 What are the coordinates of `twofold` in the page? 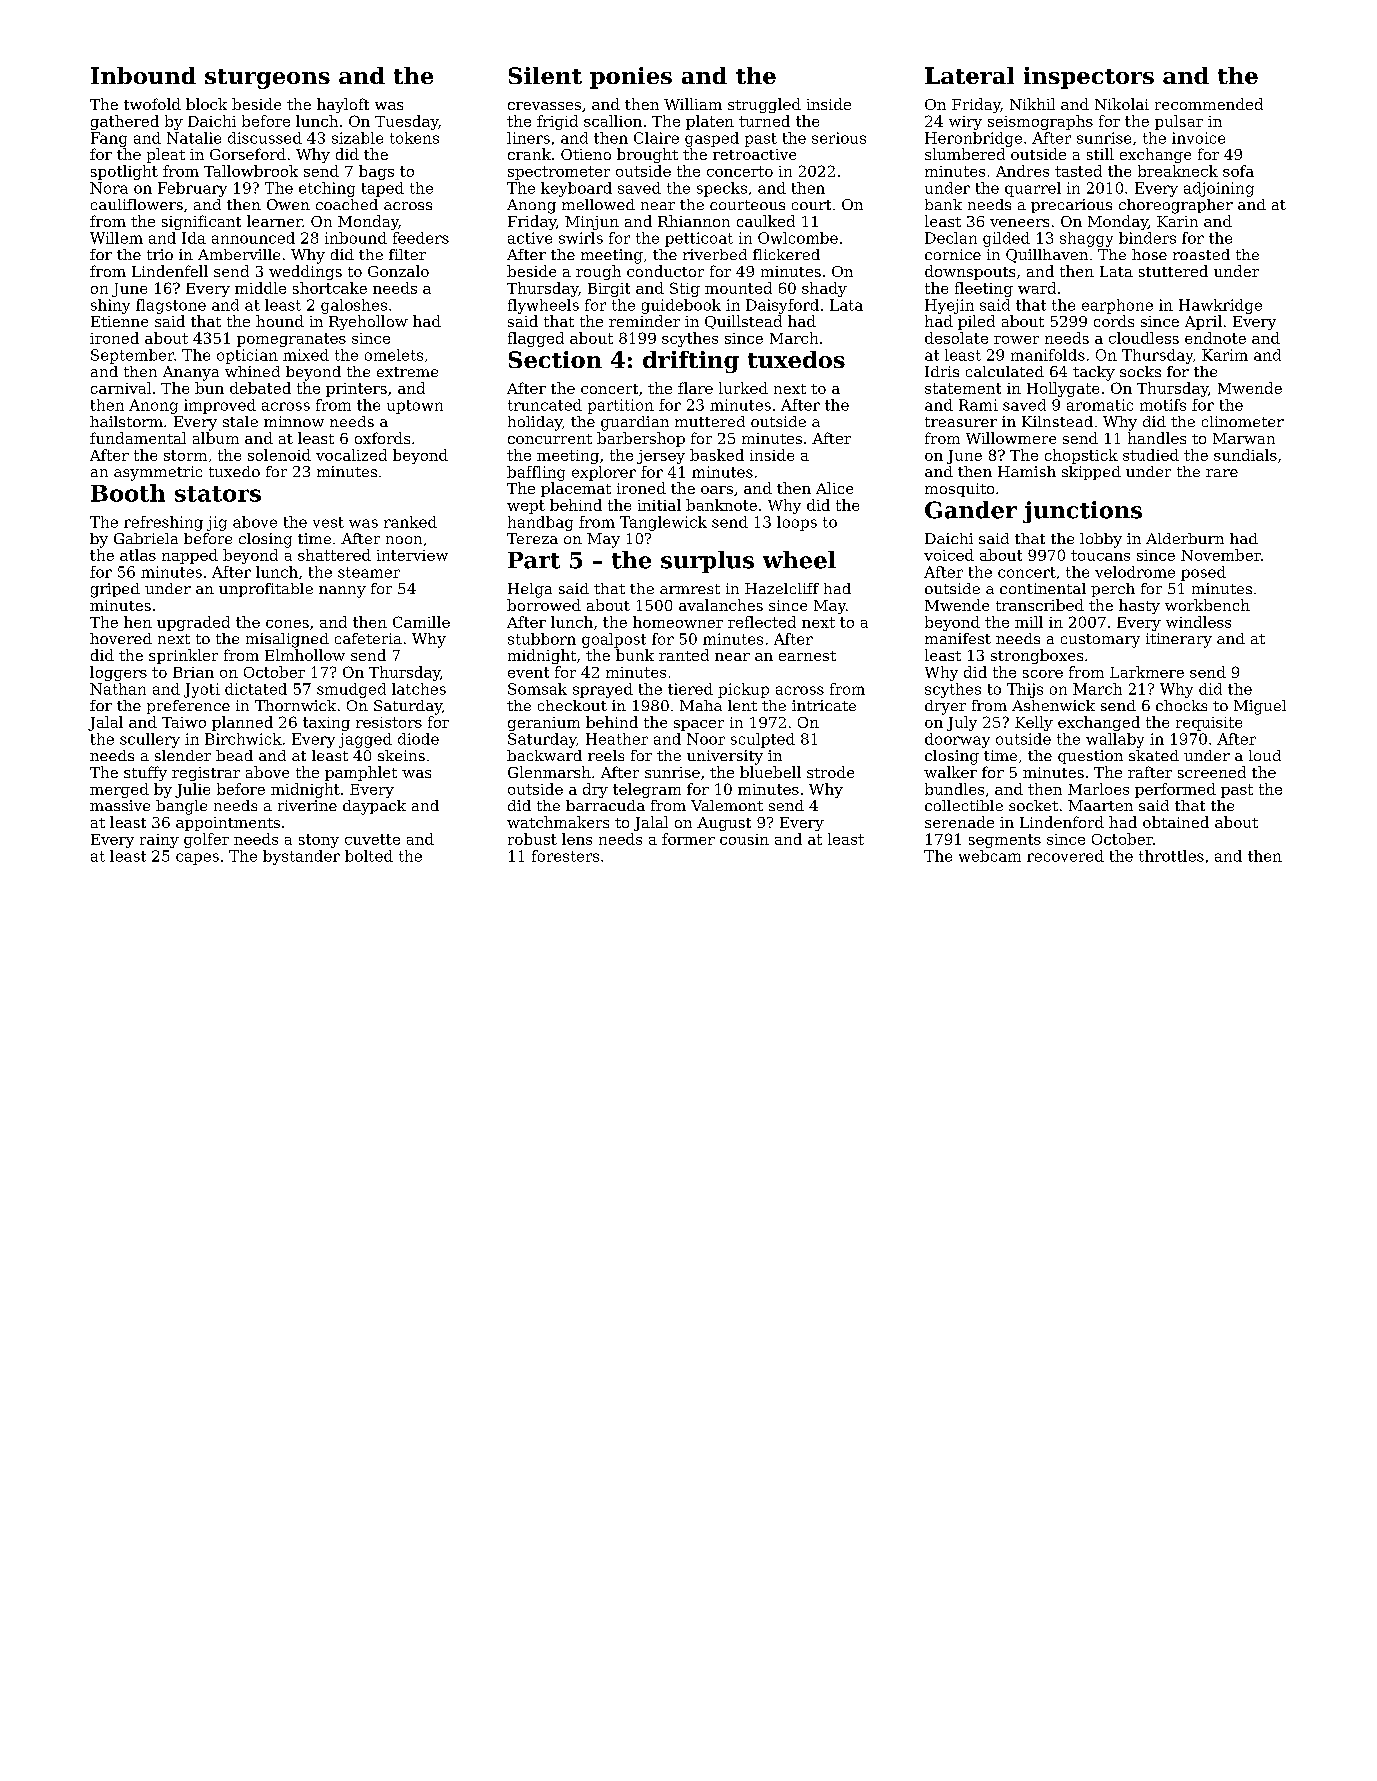 It's located at (152, 104).
